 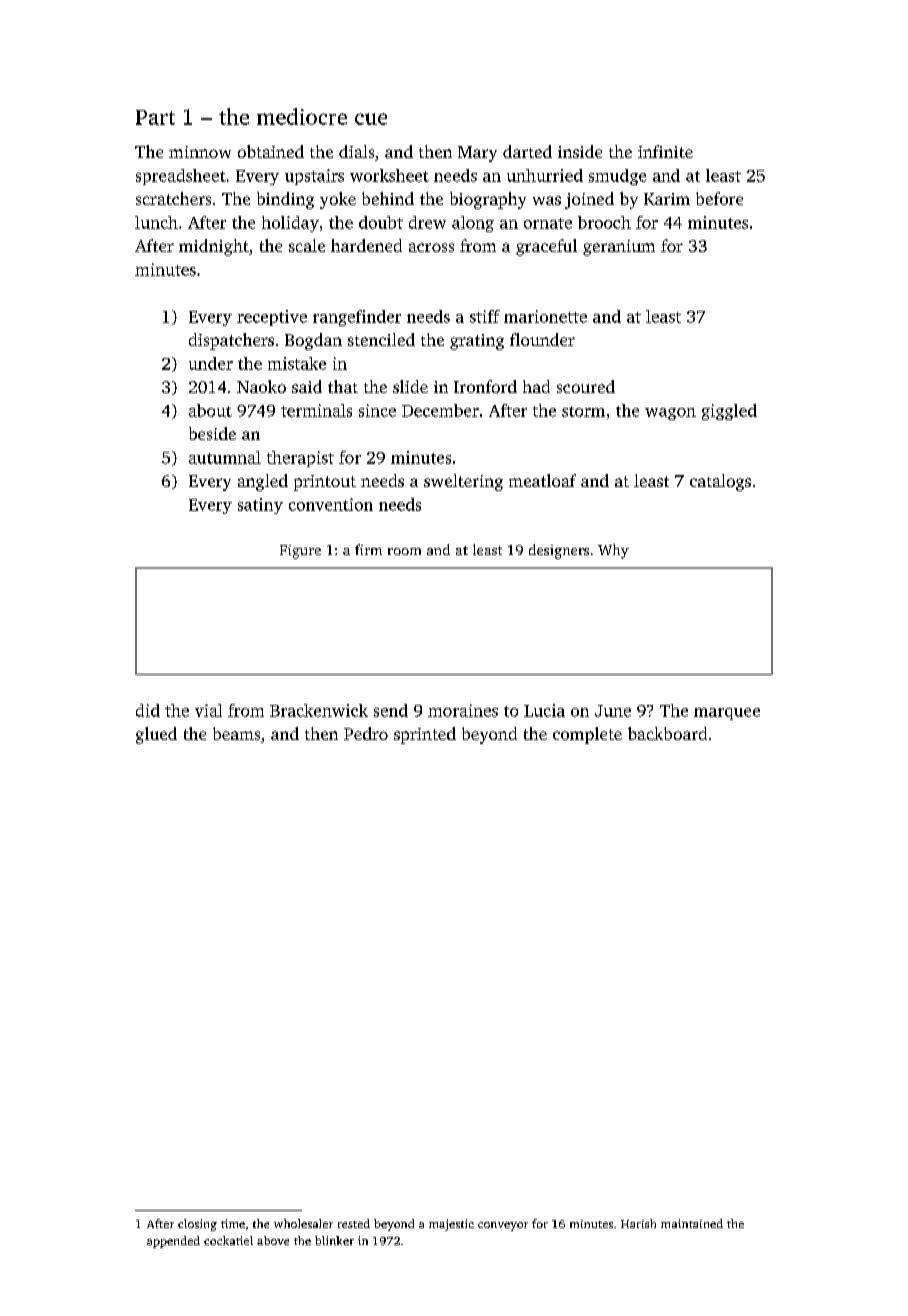 I want to click on Why, so click(x=613, y=551).
